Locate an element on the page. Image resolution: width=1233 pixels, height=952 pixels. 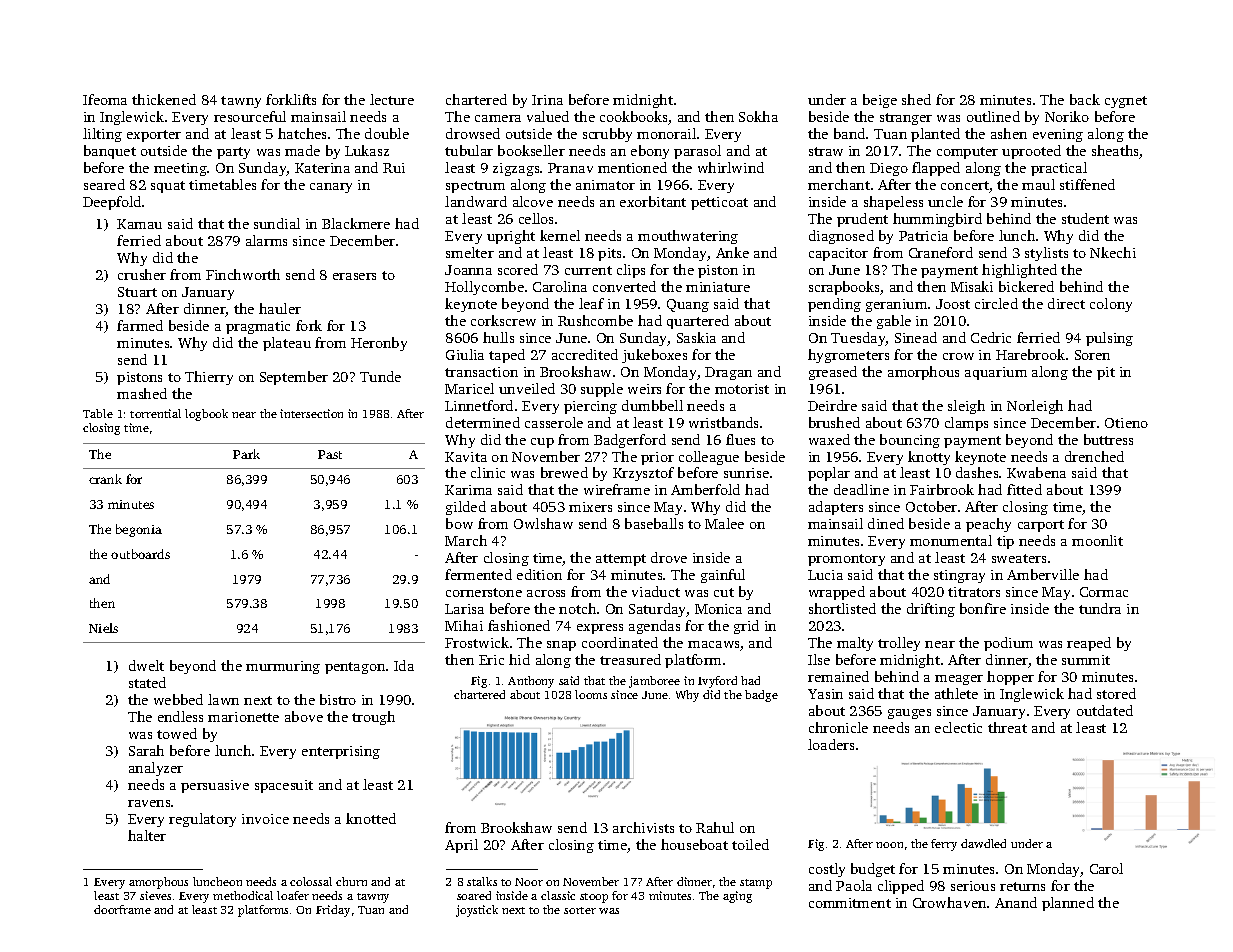
thickened is located at coordinates (164, 99).
